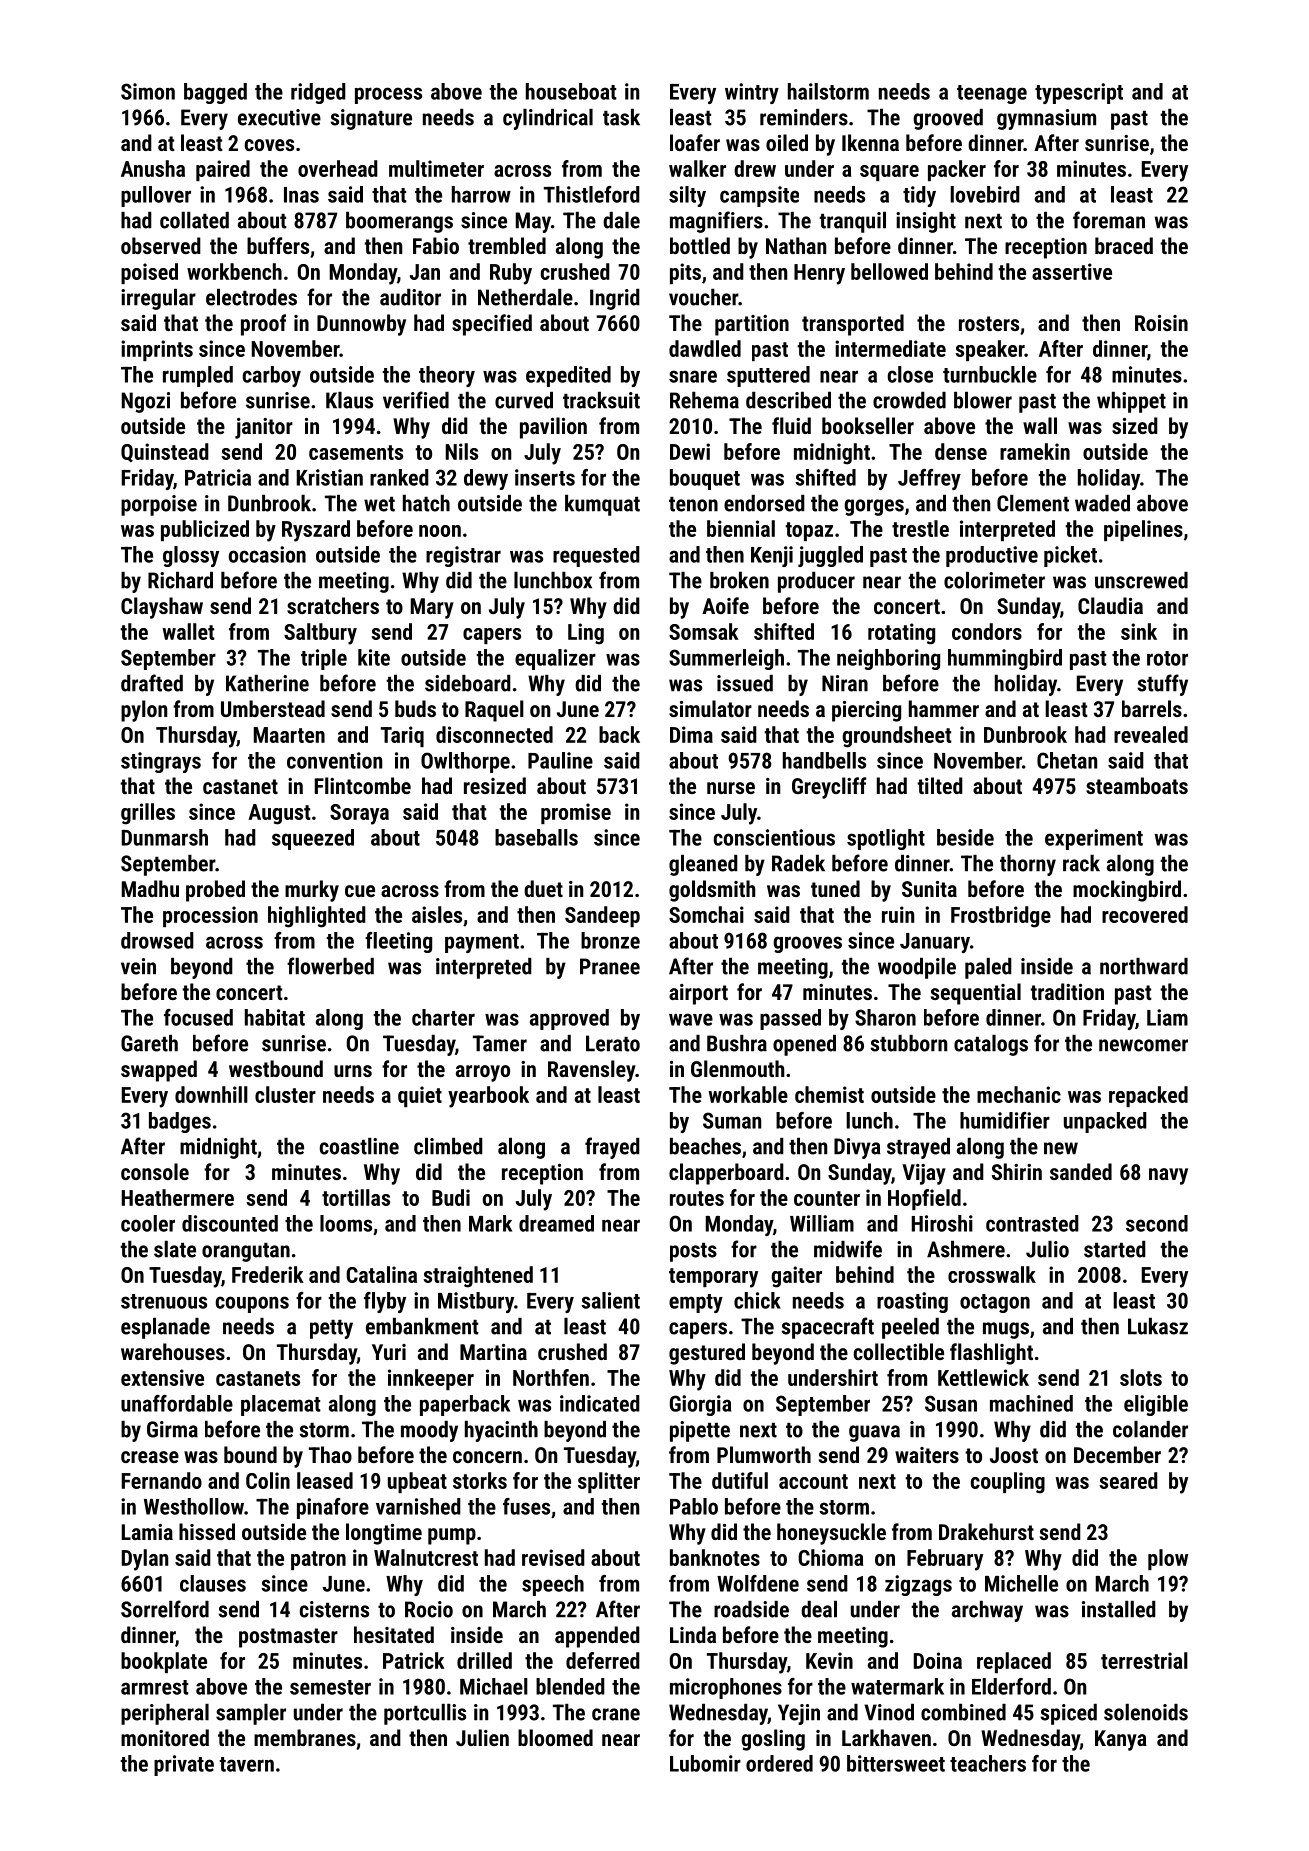 The image size is (1309, 1851). What do you see at coordinates (148, 91) in the screenshot?
I see `Simon` at bounding box center [148, 91].
